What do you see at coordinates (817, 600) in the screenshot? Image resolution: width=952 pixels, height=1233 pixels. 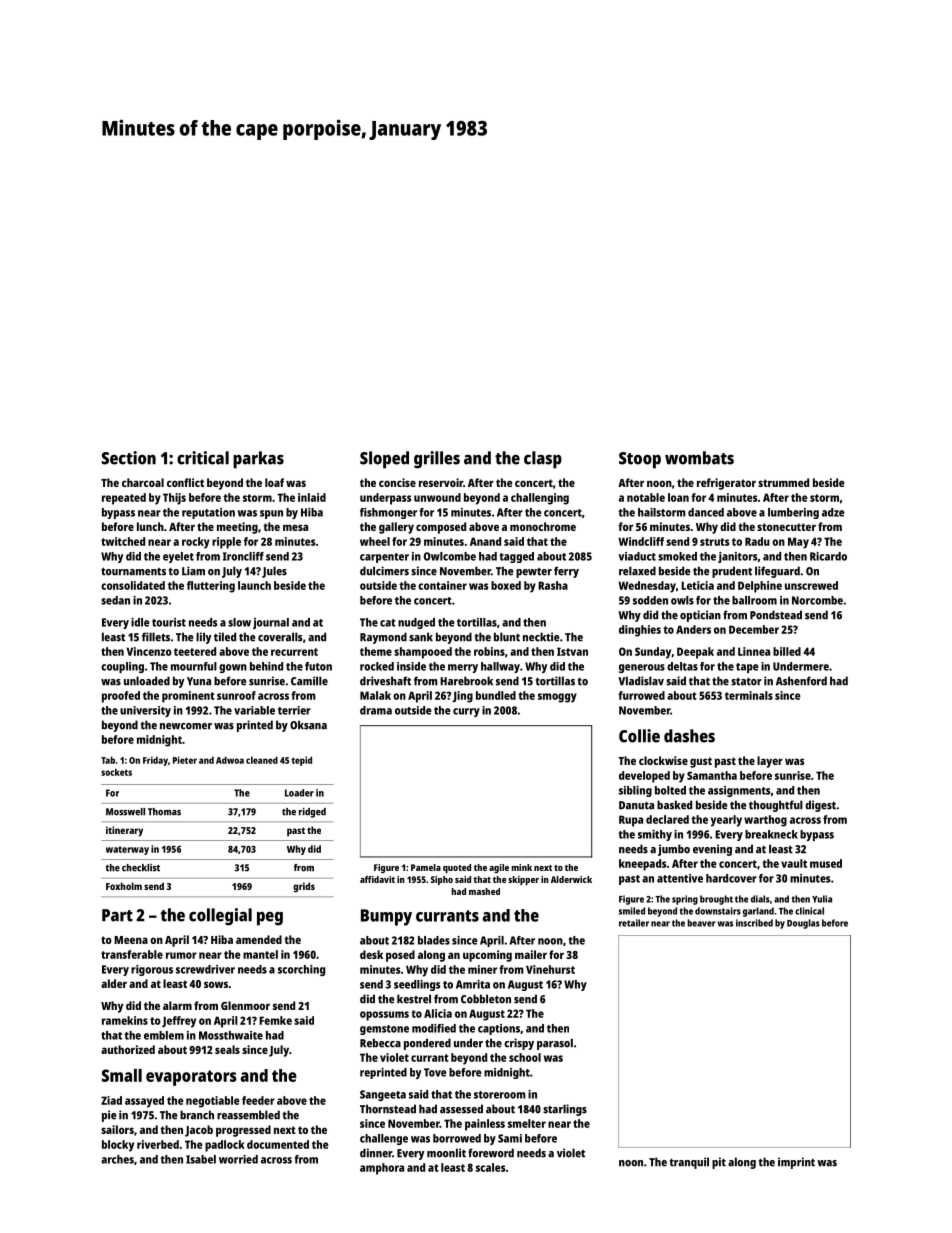 I see `Norcombe` at bounding box center [817, 600].
